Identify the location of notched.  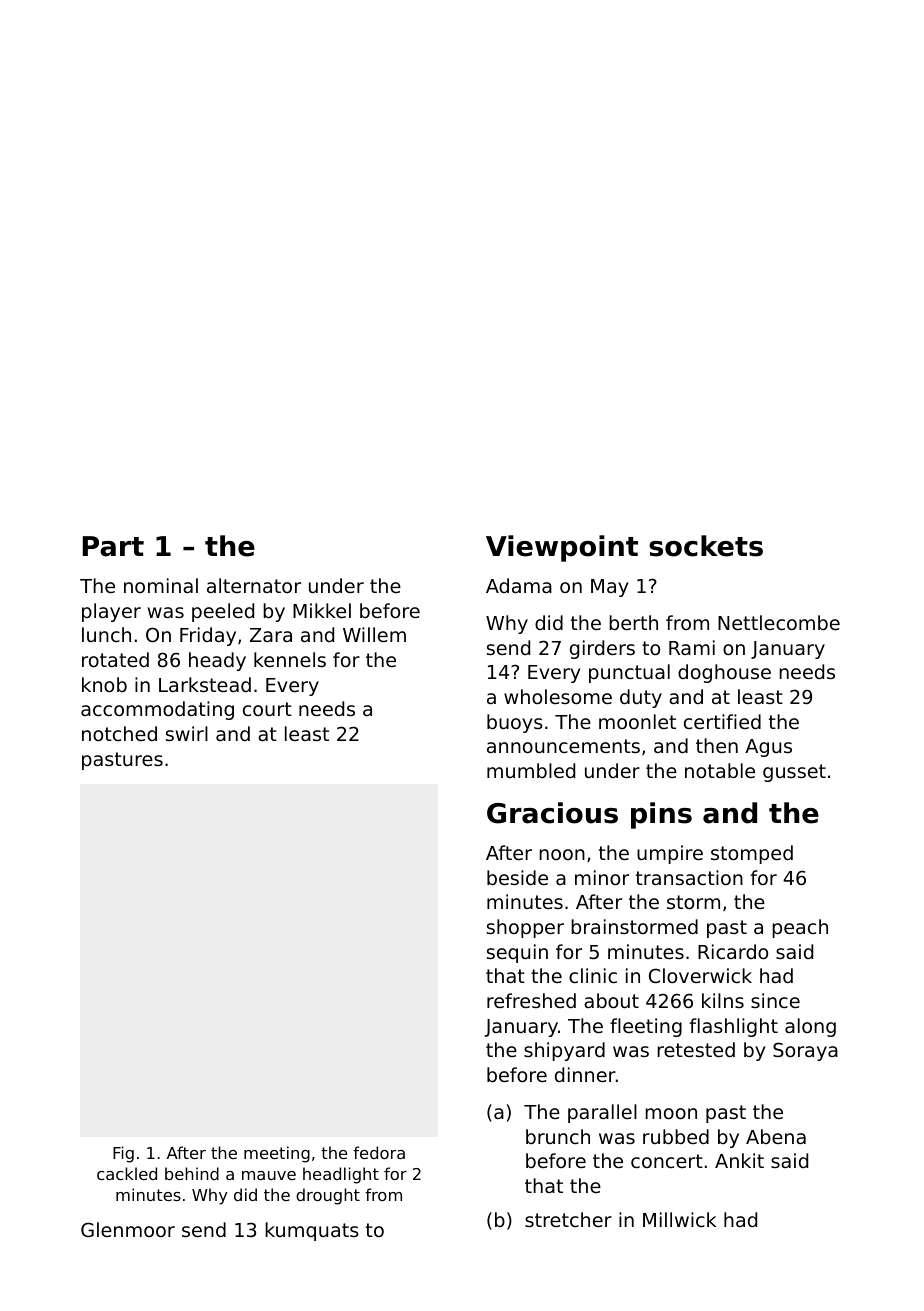
(119, 733).
